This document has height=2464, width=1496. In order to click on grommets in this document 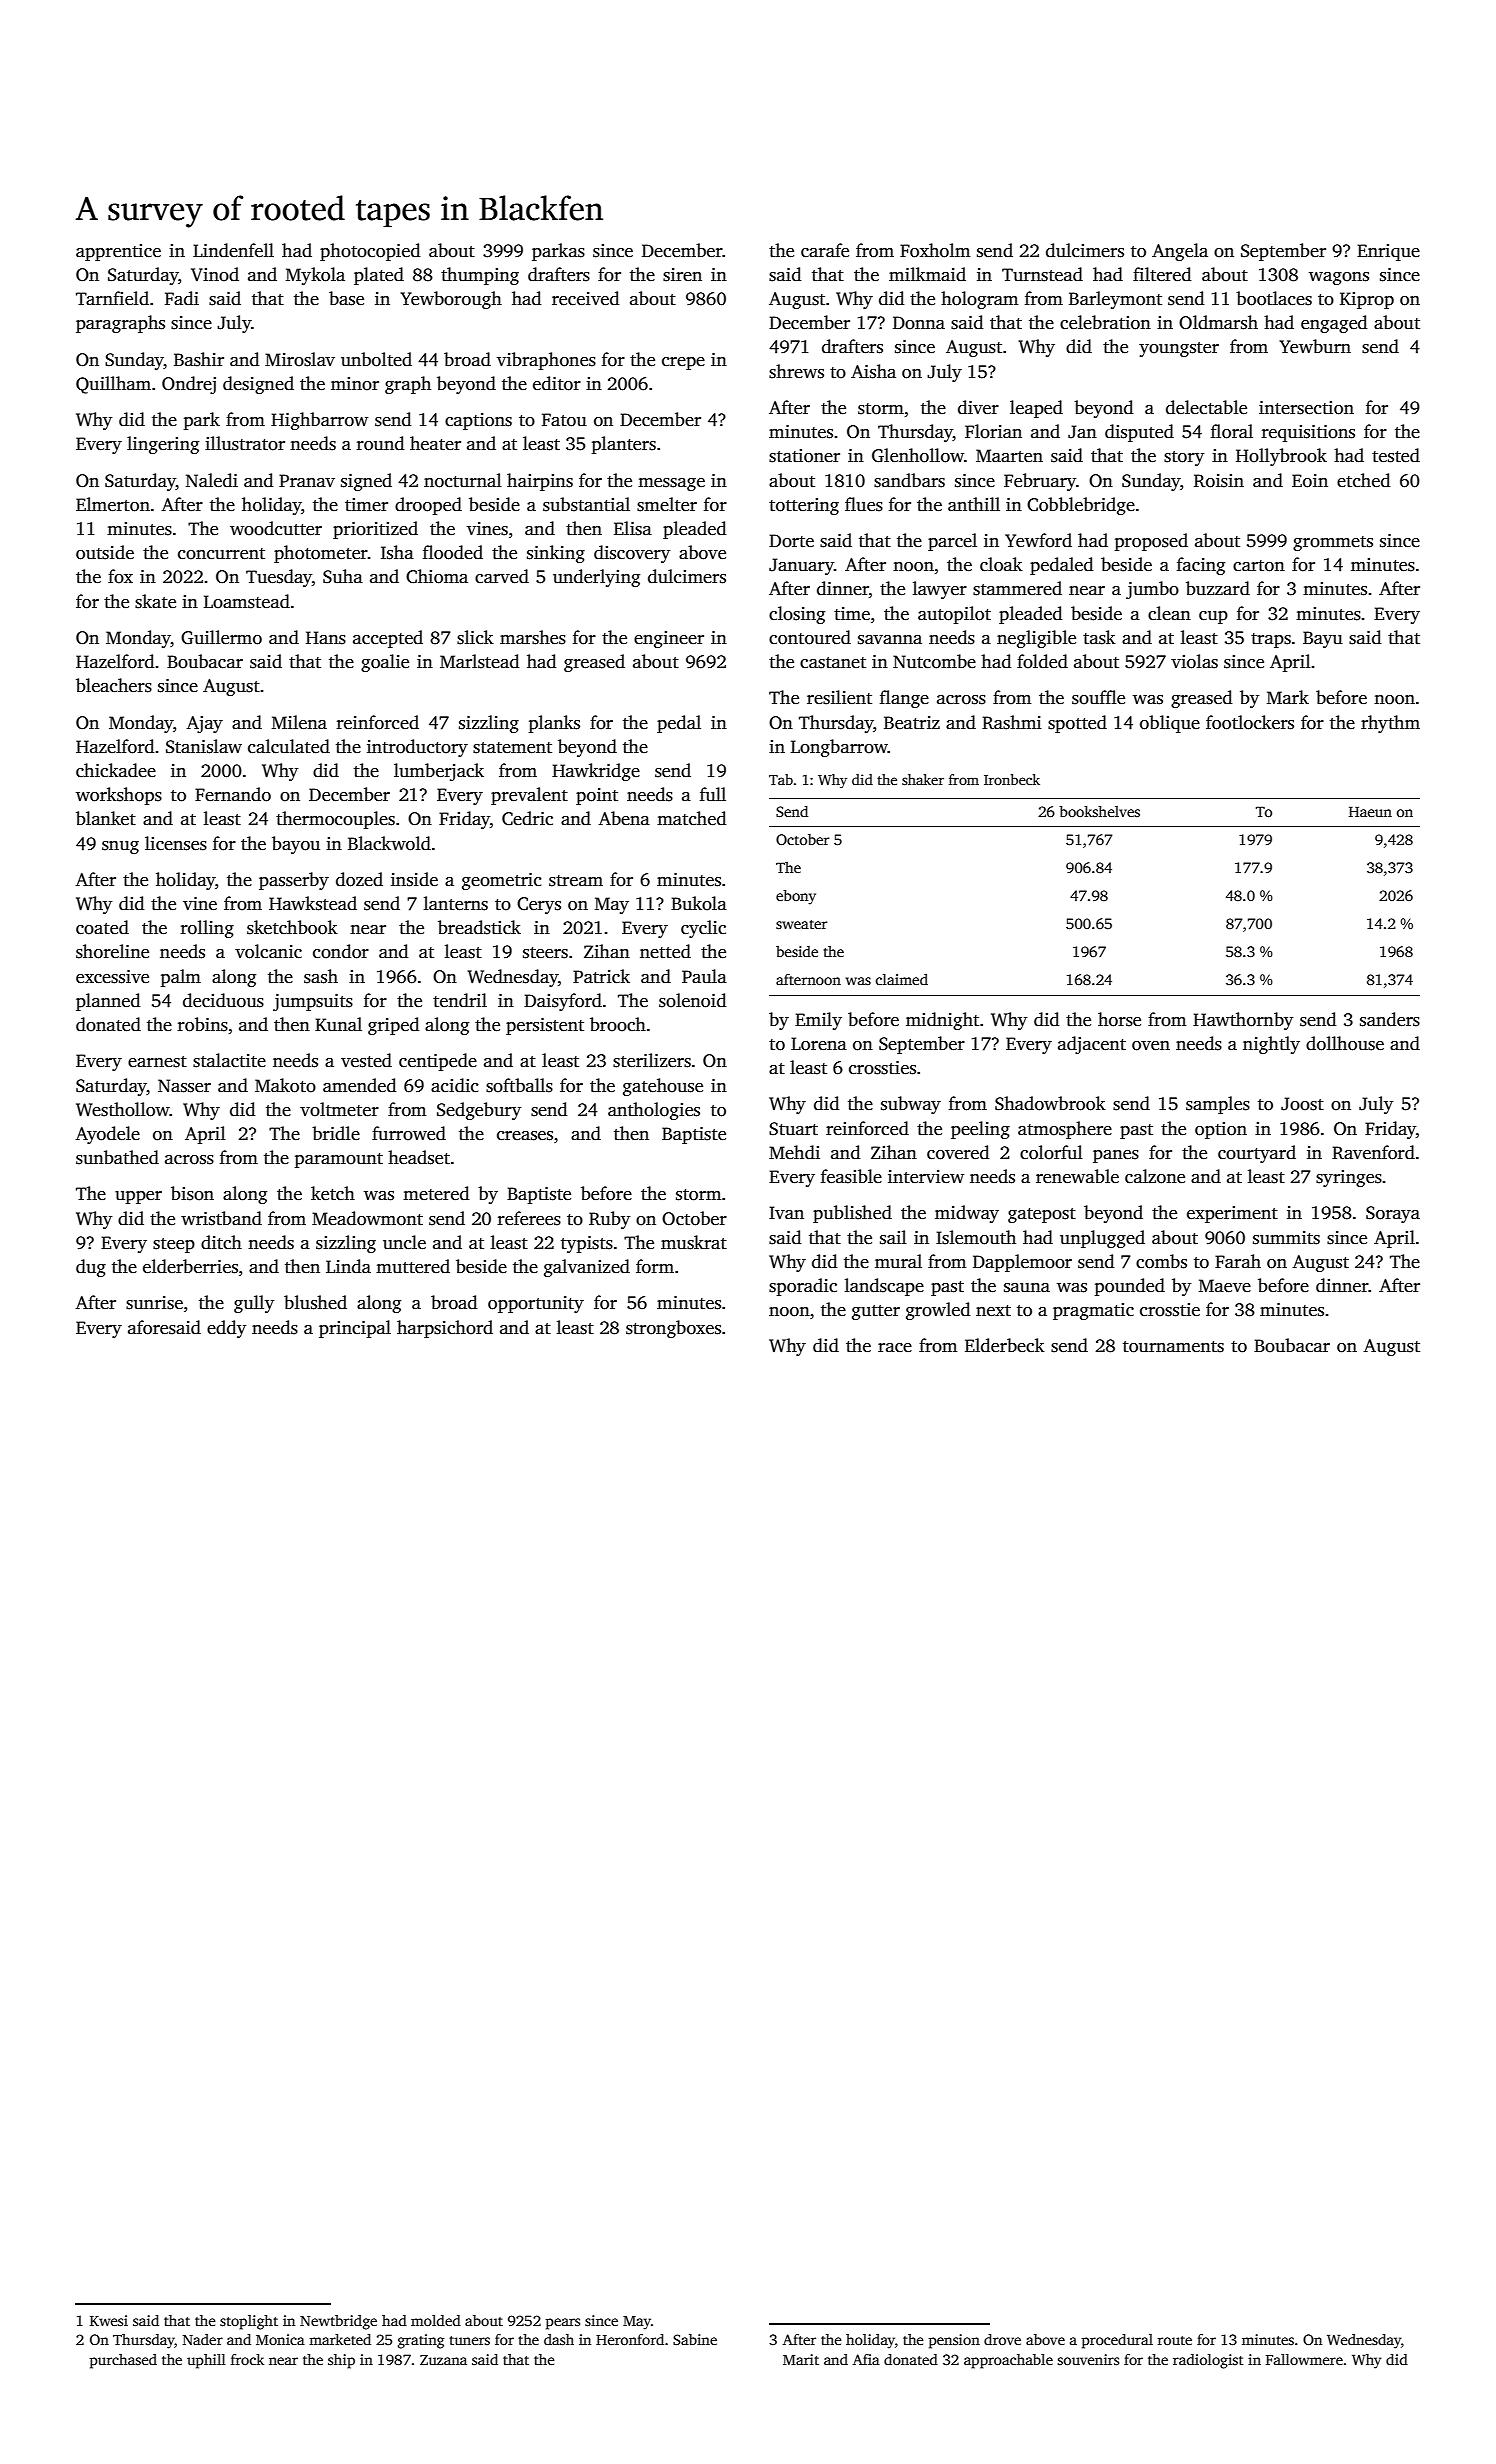, I will do `click(1333, 543)`.
